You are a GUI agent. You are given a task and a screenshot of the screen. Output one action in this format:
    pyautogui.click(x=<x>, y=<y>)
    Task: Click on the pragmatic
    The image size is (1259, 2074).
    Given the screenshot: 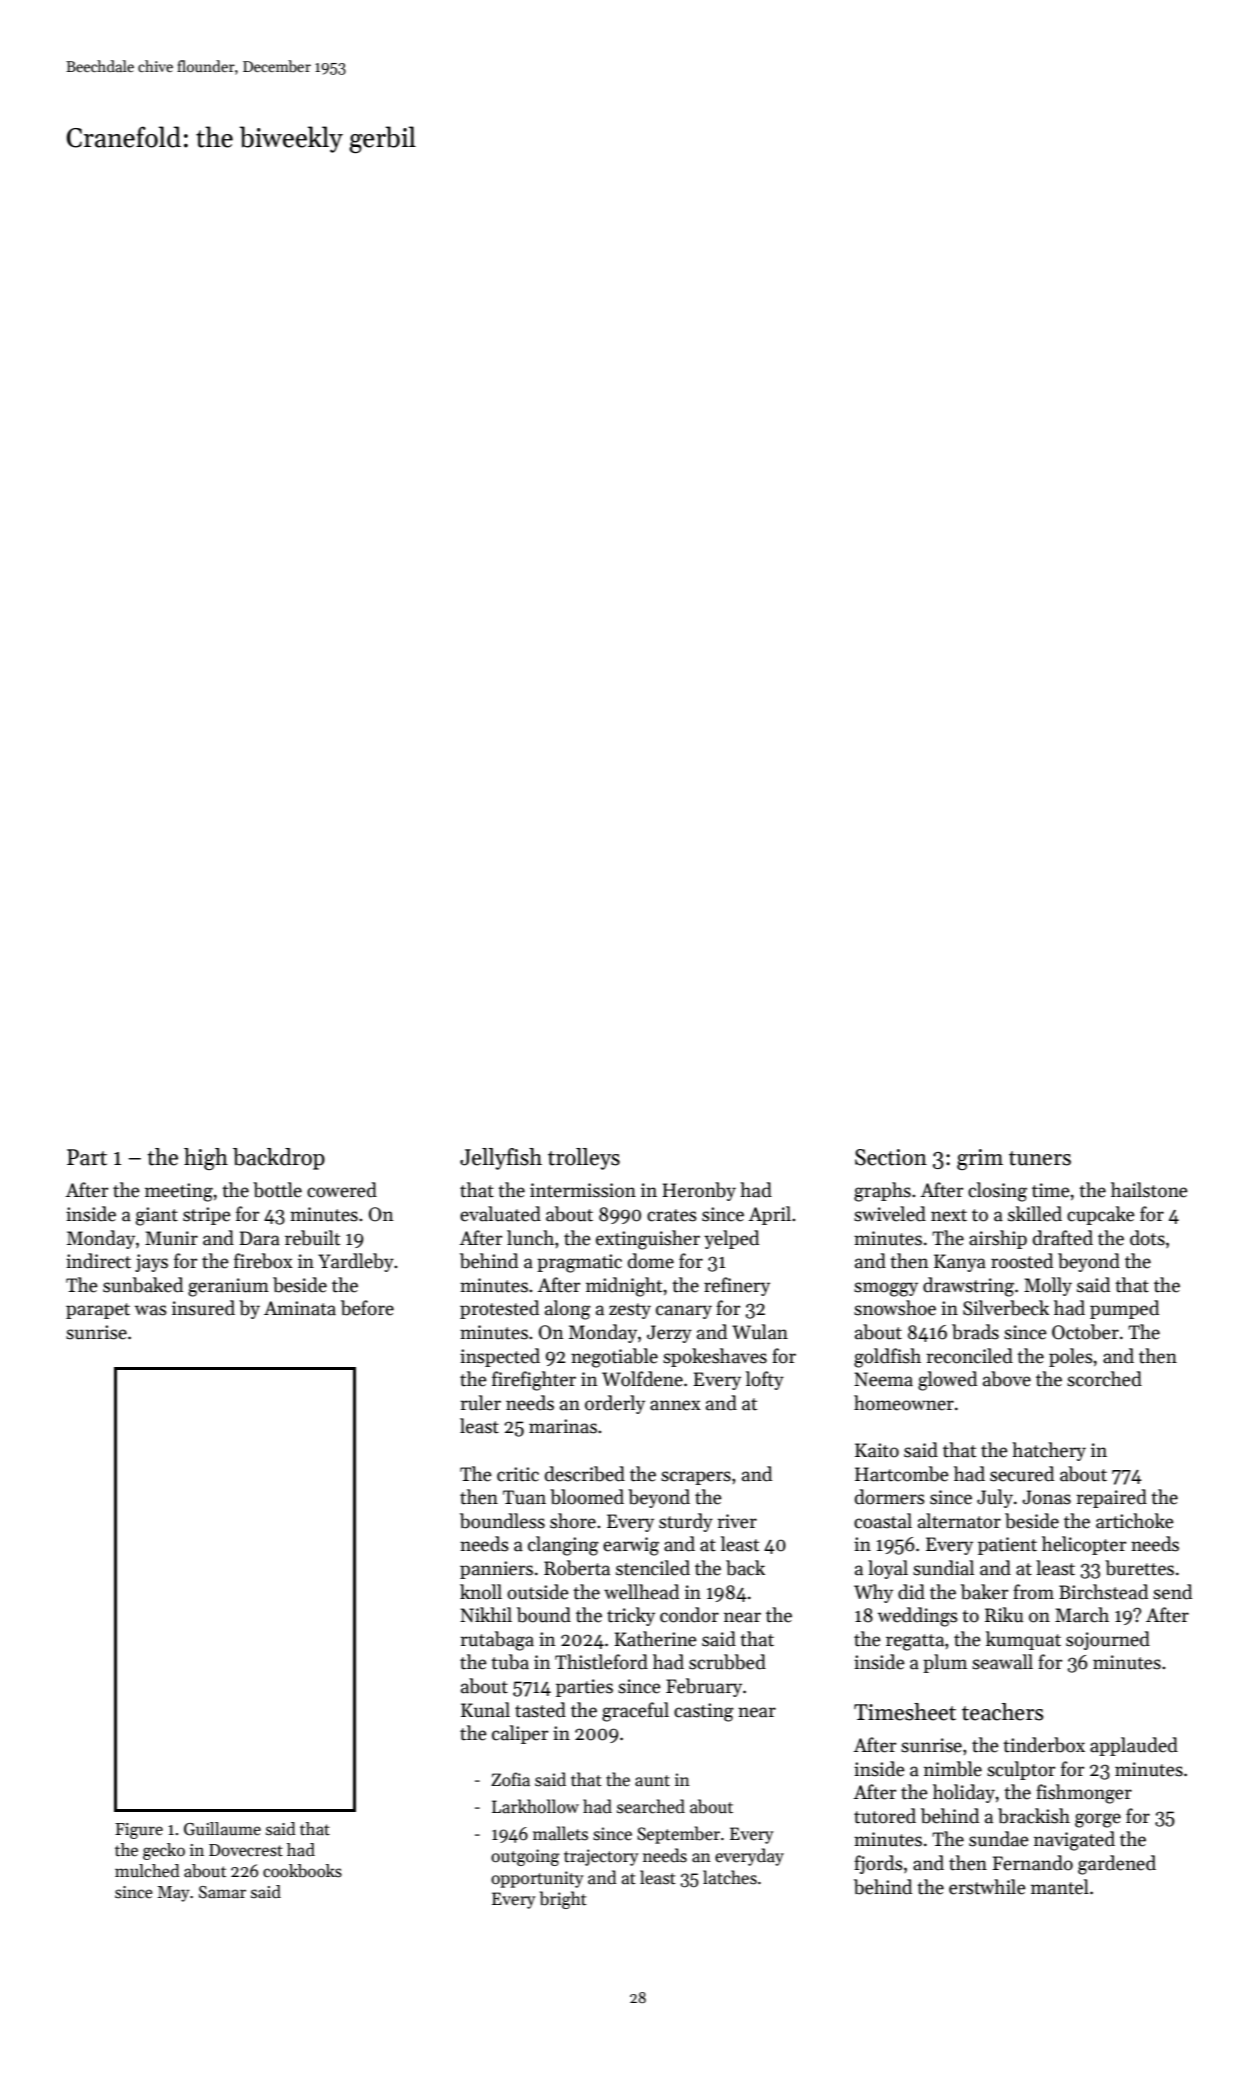 What is the action you would take?
    pyautogui.click(x=579, y=1263)
